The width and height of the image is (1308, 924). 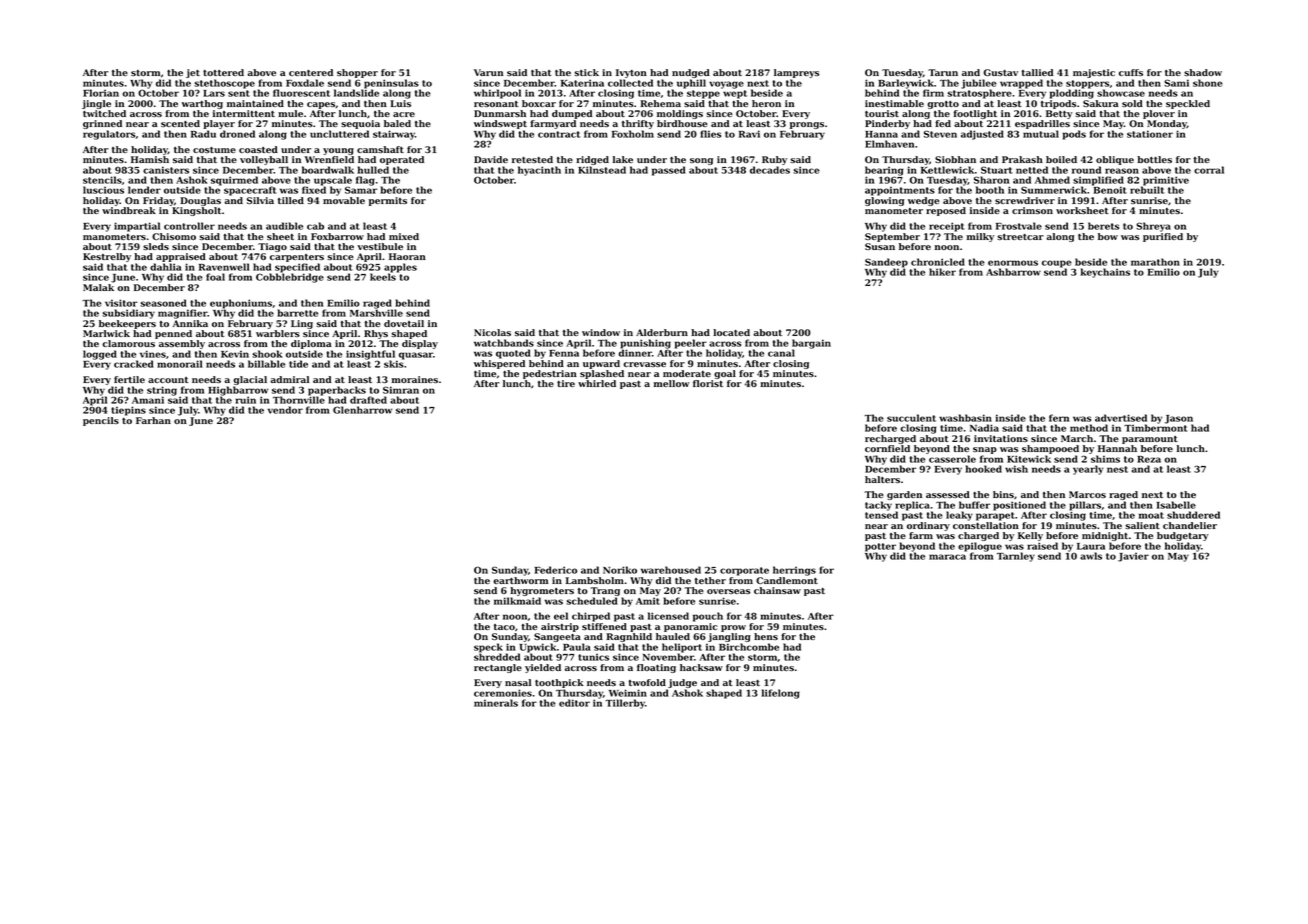 What do you see at coordinates (708, 383) in the image?
I see `florist` at bounding box center [708, 383].
